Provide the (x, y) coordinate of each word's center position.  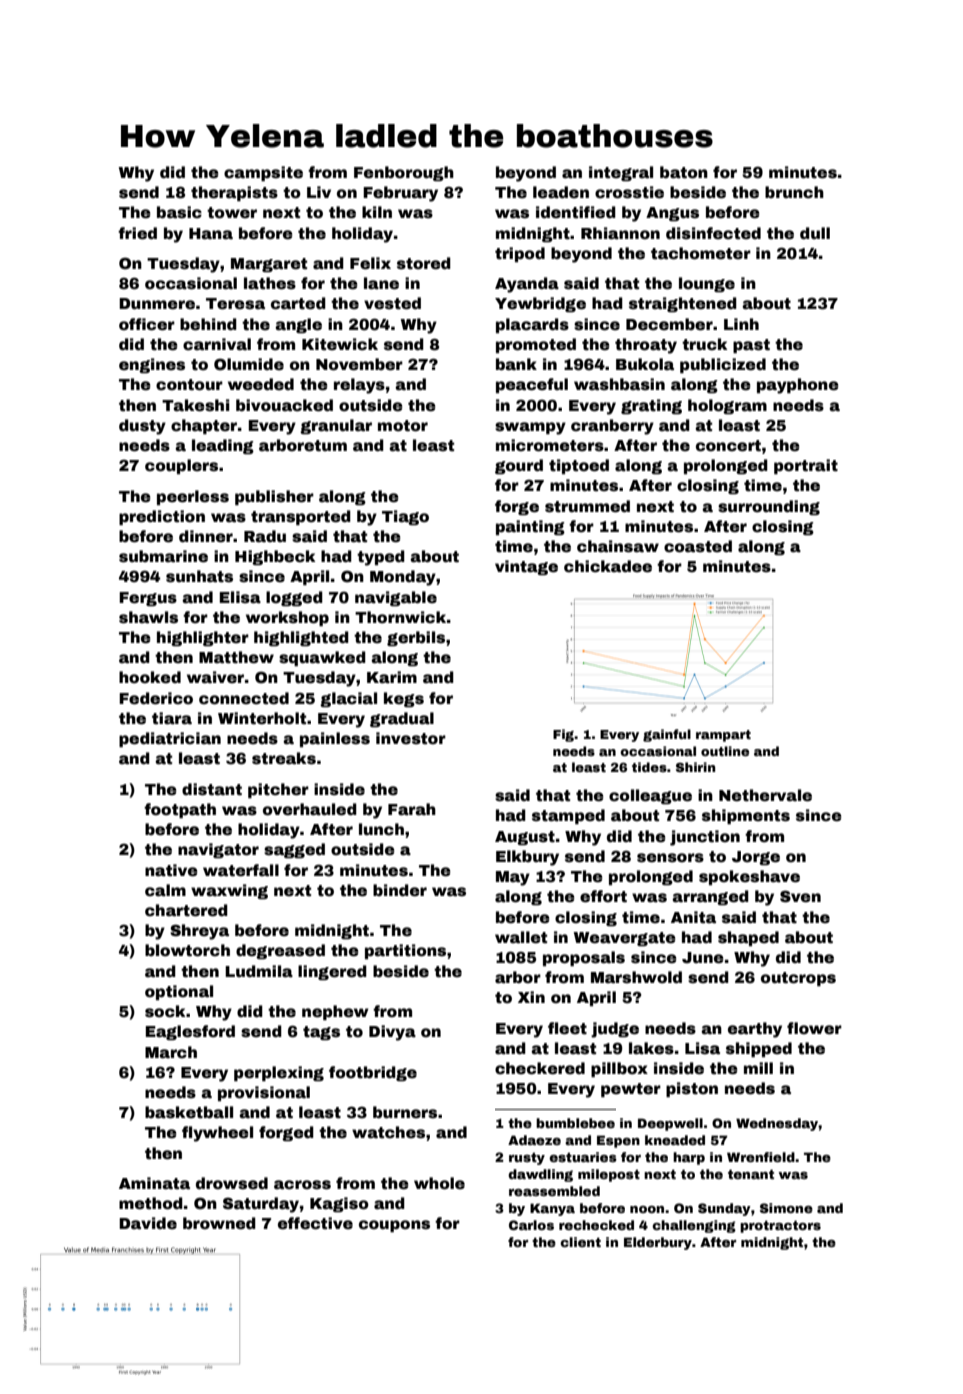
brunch (794, 192)
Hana (211, 234)
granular (336, 426)
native (171, 870)
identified (576, 212)
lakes (651, 1048)
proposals (584, 958)
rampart (723, 736)
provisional (264, 1093)
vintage (526, 567)
